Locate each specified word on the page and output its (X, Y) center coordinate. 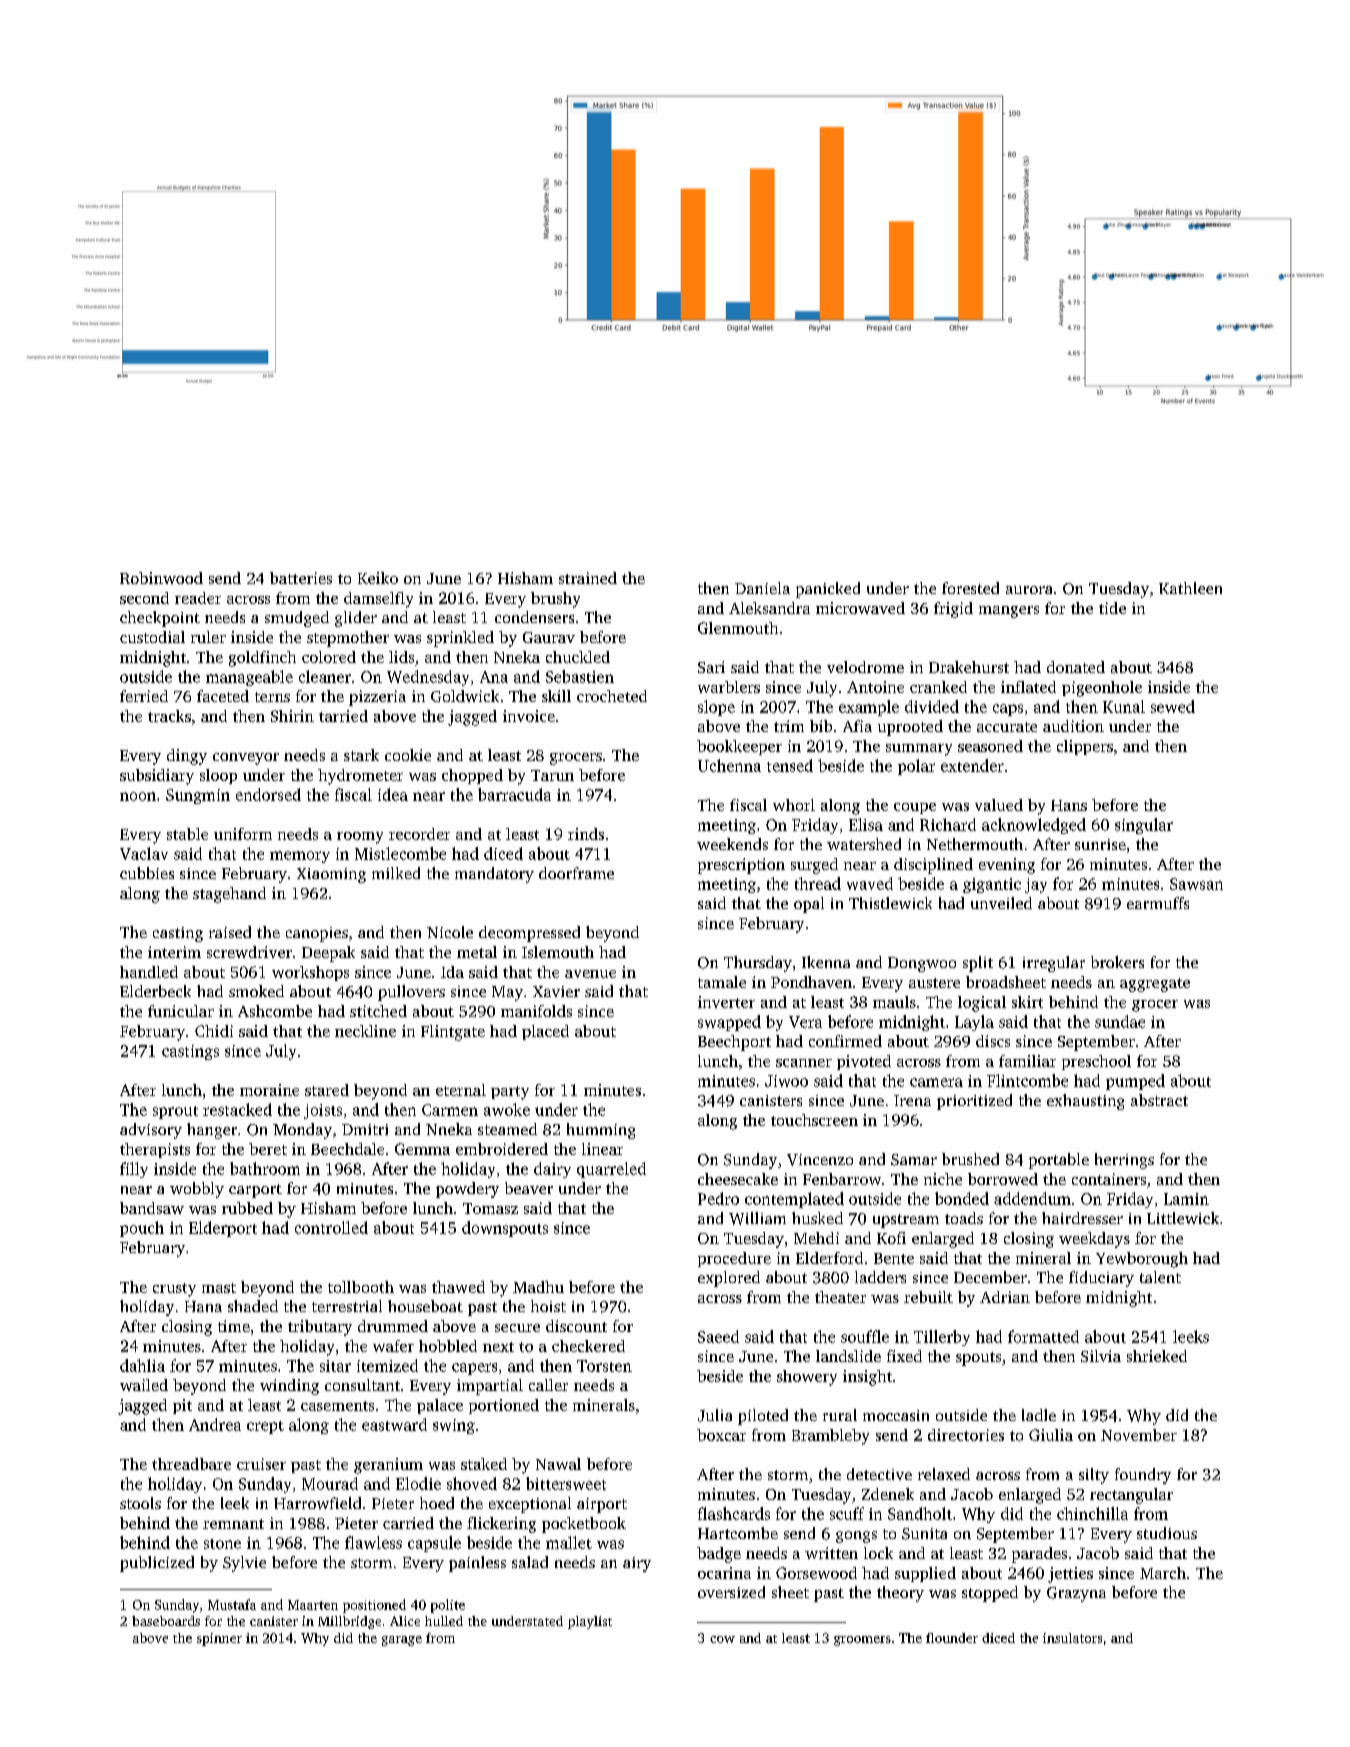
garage (402, 1641)
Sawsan (1196, 884)
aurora (1029, 590)
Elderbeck (155, 991)
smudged (297, 619)
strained (588, 578)
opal (809, 905)
